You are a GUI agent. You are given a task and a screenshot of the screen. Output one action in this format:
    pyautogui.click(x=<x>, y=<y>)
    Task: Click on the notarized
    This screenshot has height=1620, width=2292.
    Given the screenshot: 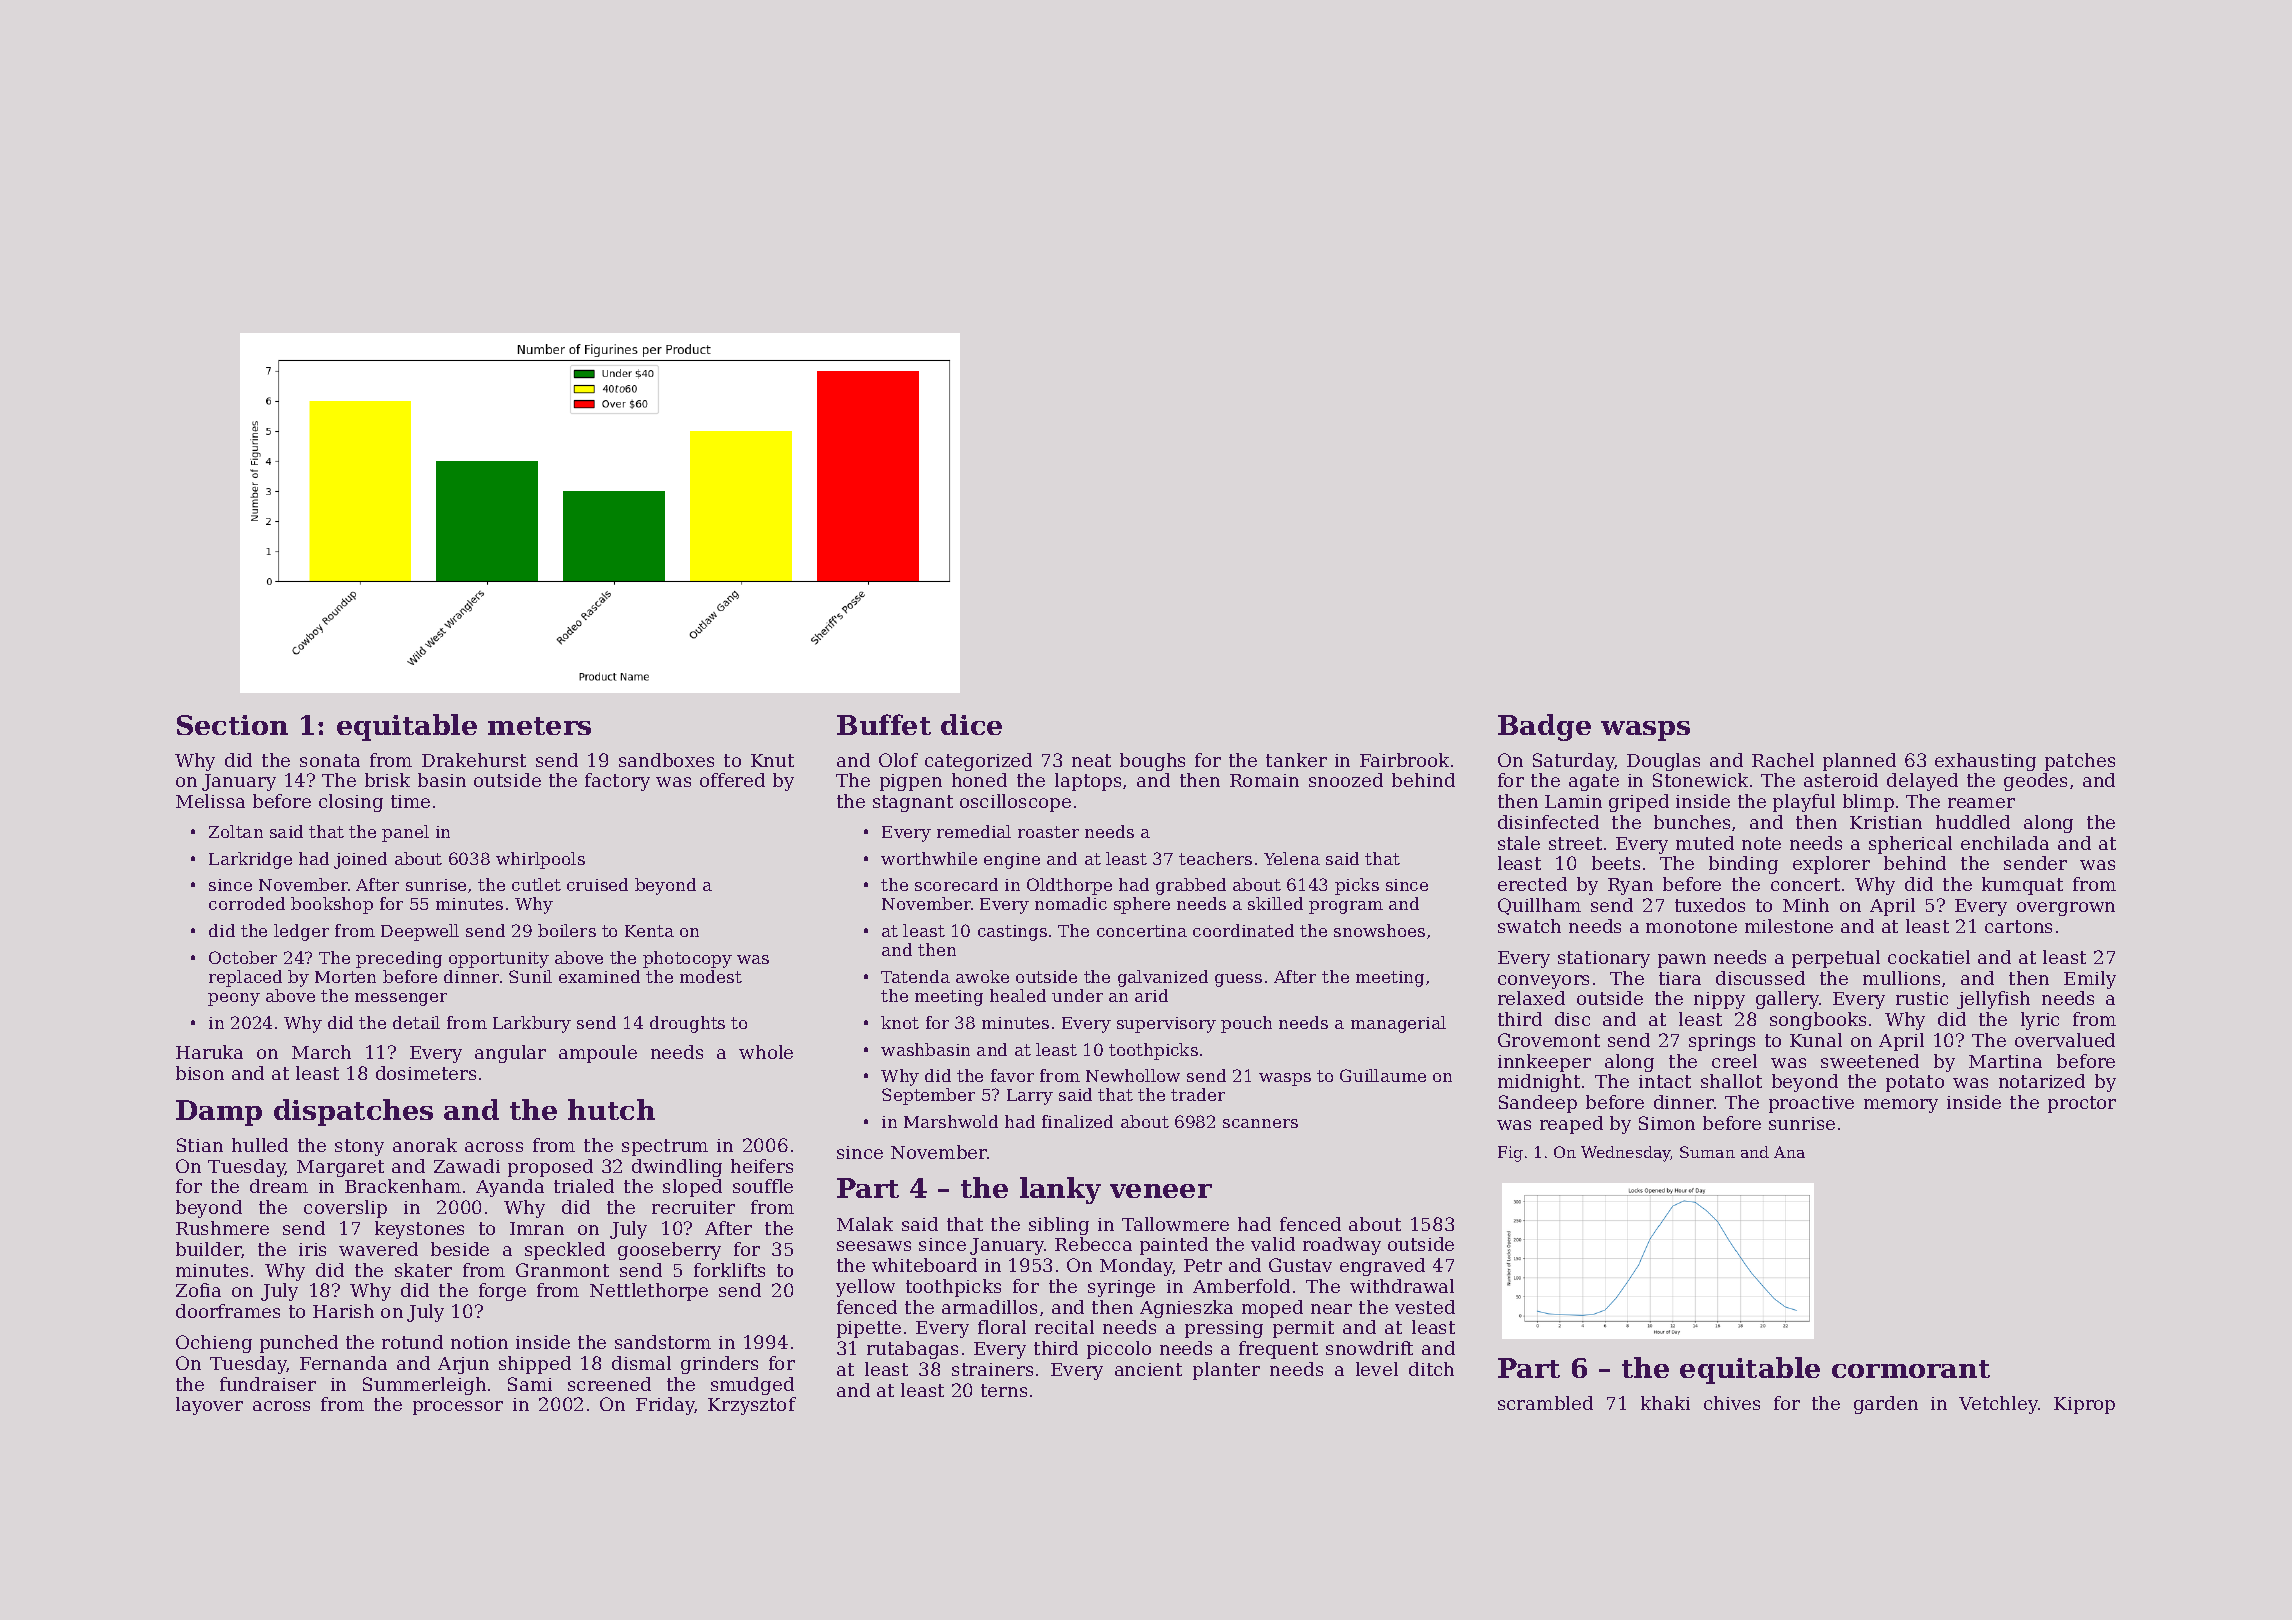 What is the action you would take?
    pyautogui.click(x=2042, y=1081)
